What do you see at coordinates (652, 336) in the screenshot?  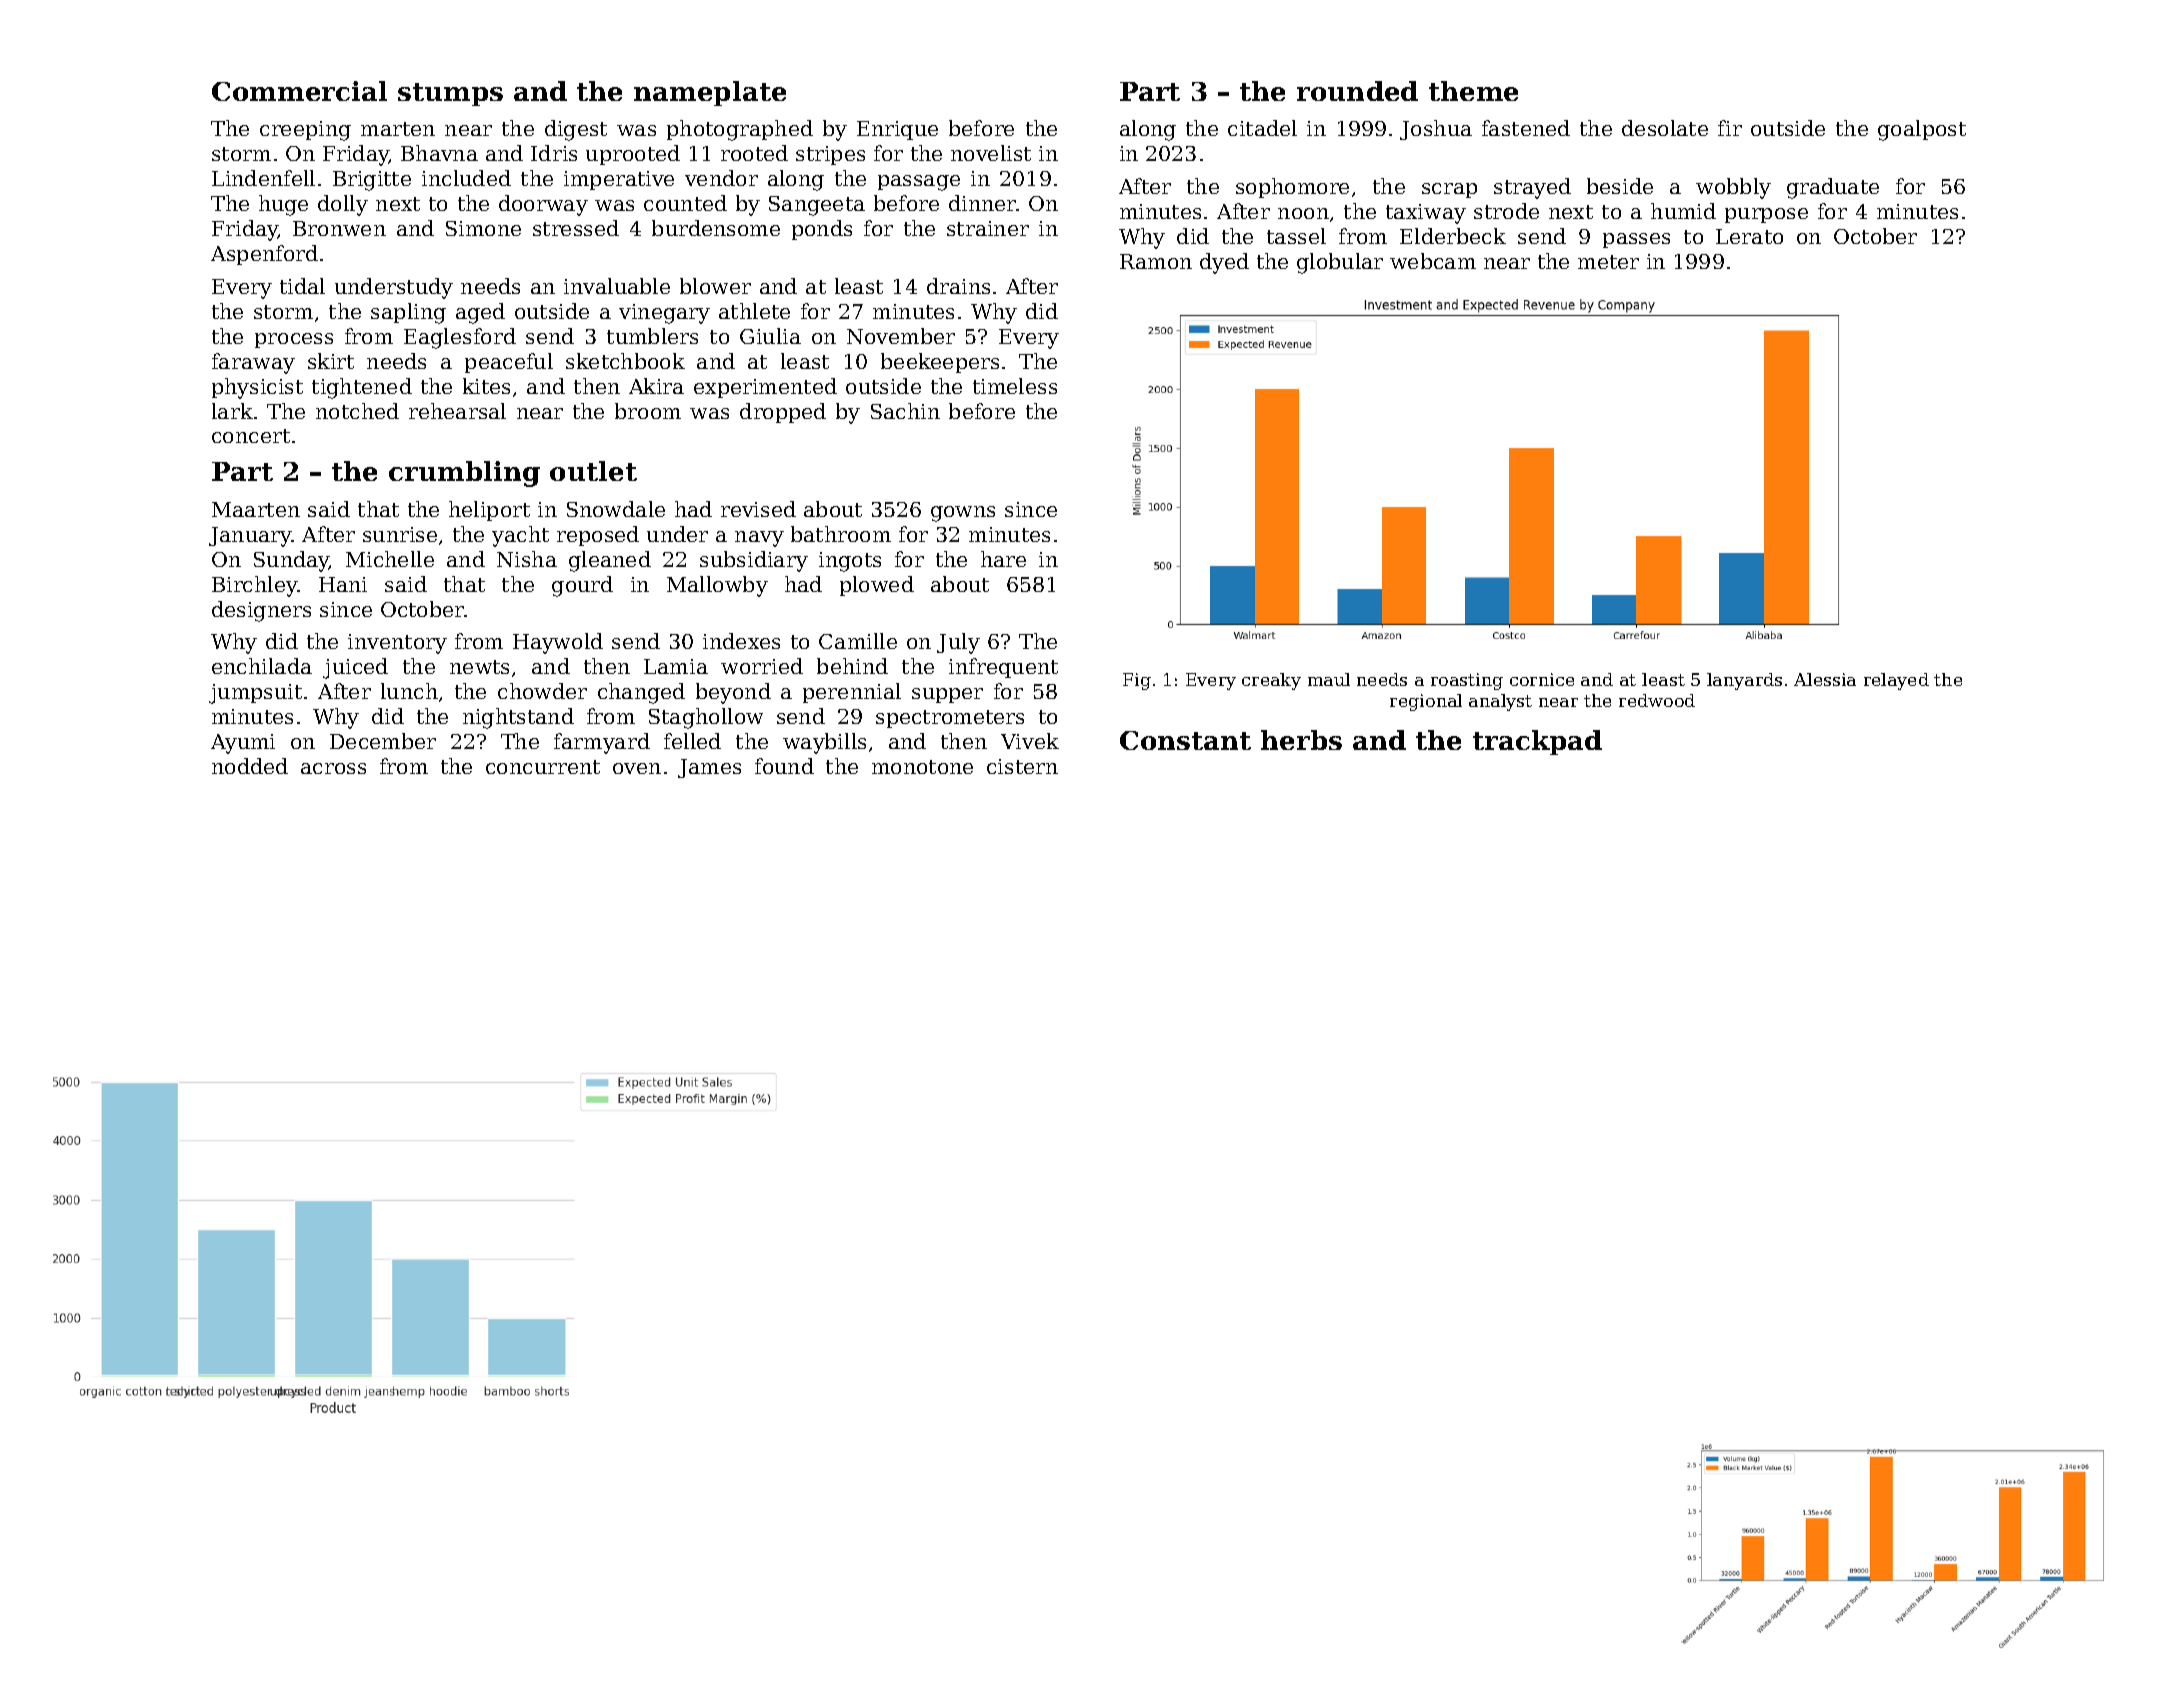 I see `tumblers` at bounding box center [652, 336].
